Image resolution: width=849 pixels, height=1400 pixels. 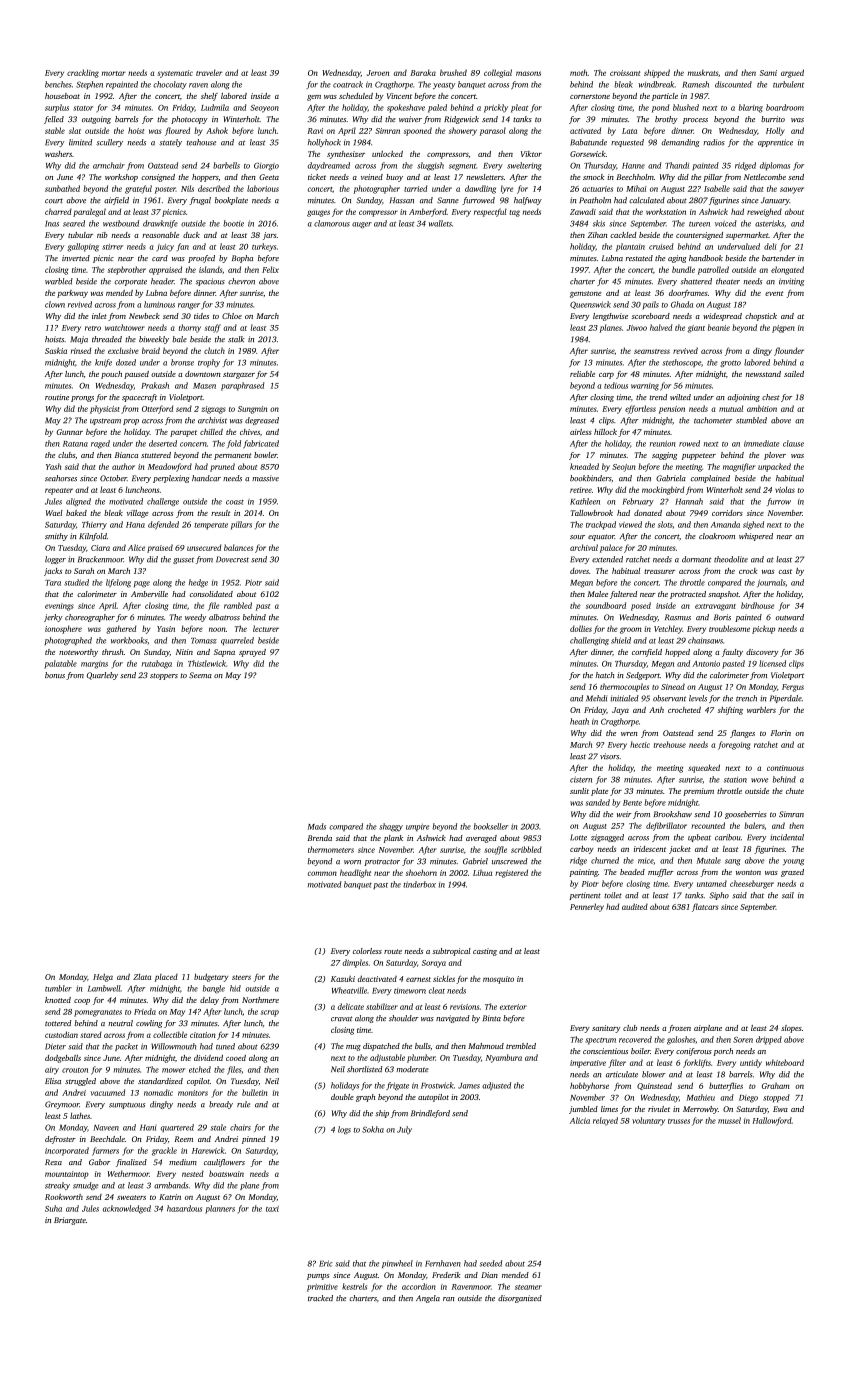 I want to click on Bente, so click(x=632, y=803).
